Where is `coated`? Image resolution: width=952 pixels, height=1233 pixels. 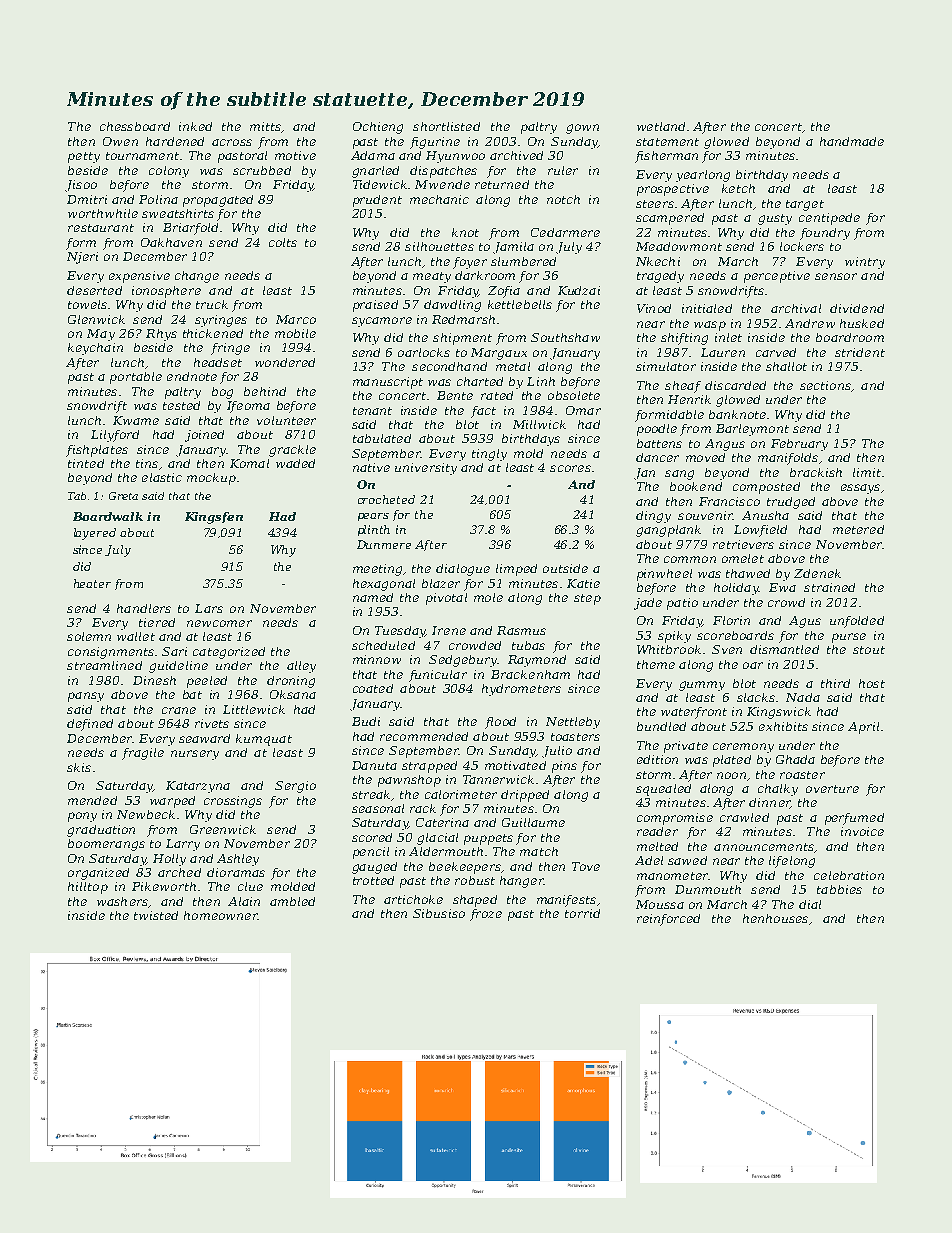 coated is located at coordinates (373, 688).
